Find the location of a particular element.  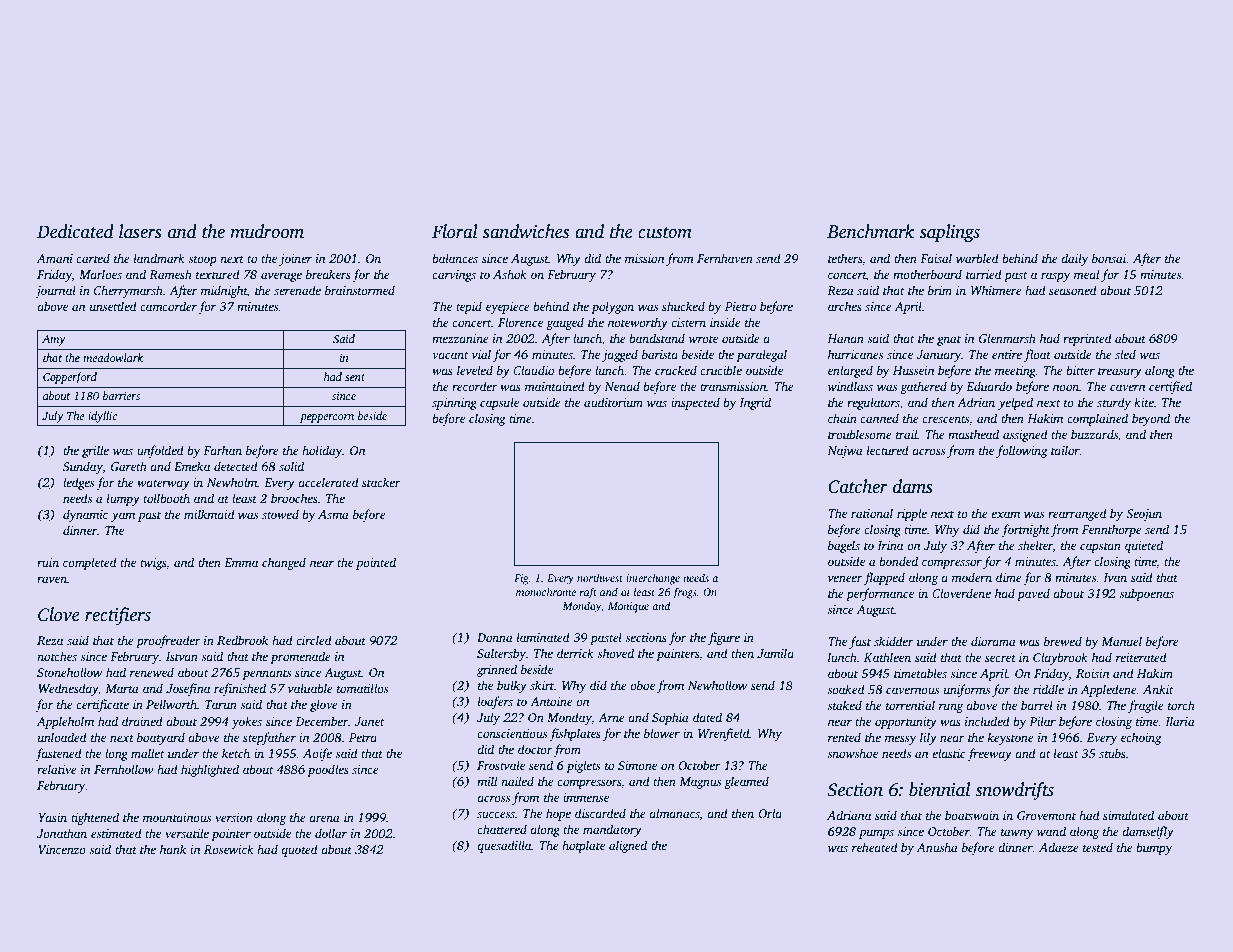

following is located at coordinates (1022, 451).
